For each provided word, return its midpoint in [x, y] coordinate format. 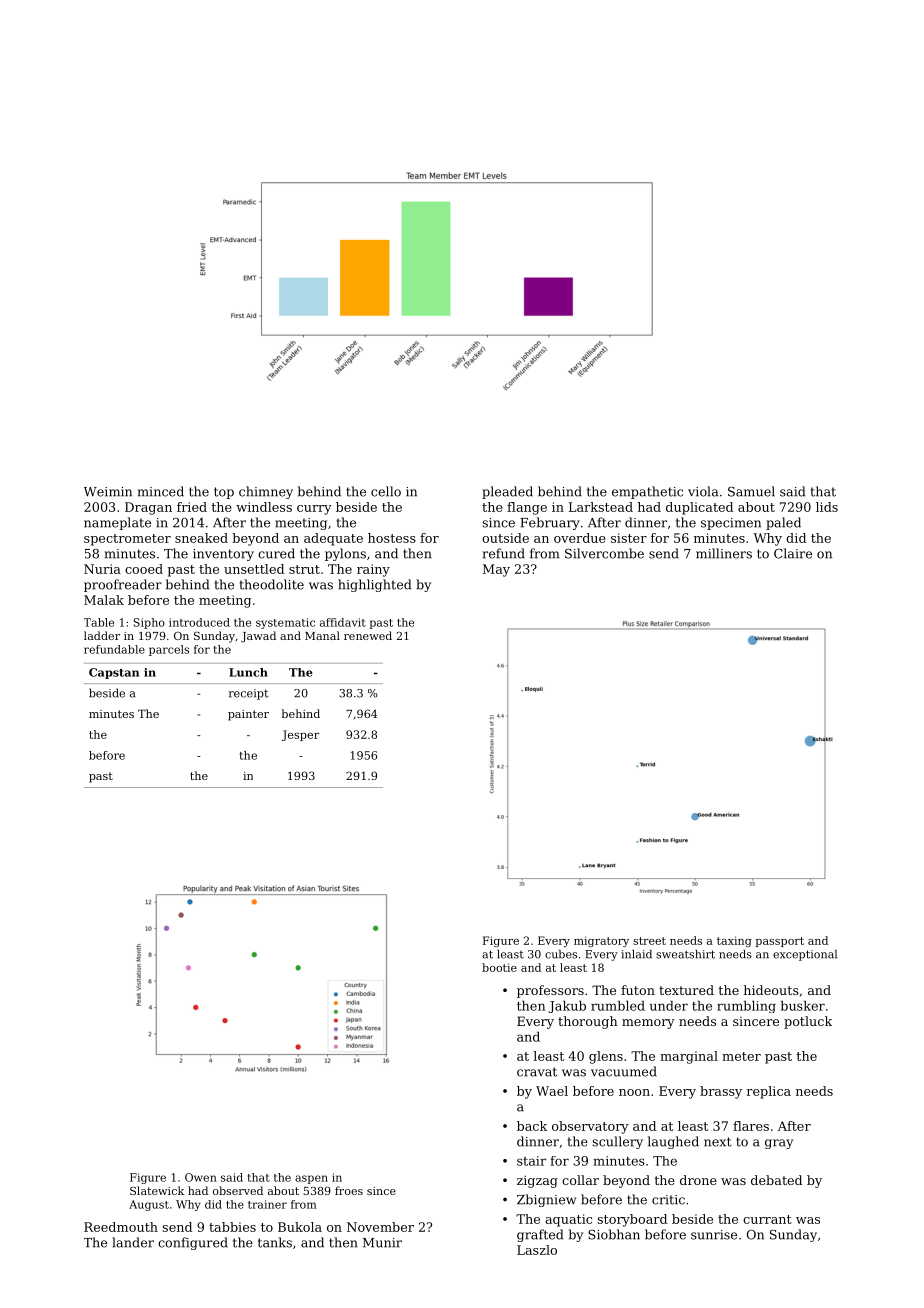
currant [767, 1219]
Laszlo [537, 1250]
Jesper [300, 735]
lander [133, 1242]
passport [780, 942]
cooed [144, 569]
